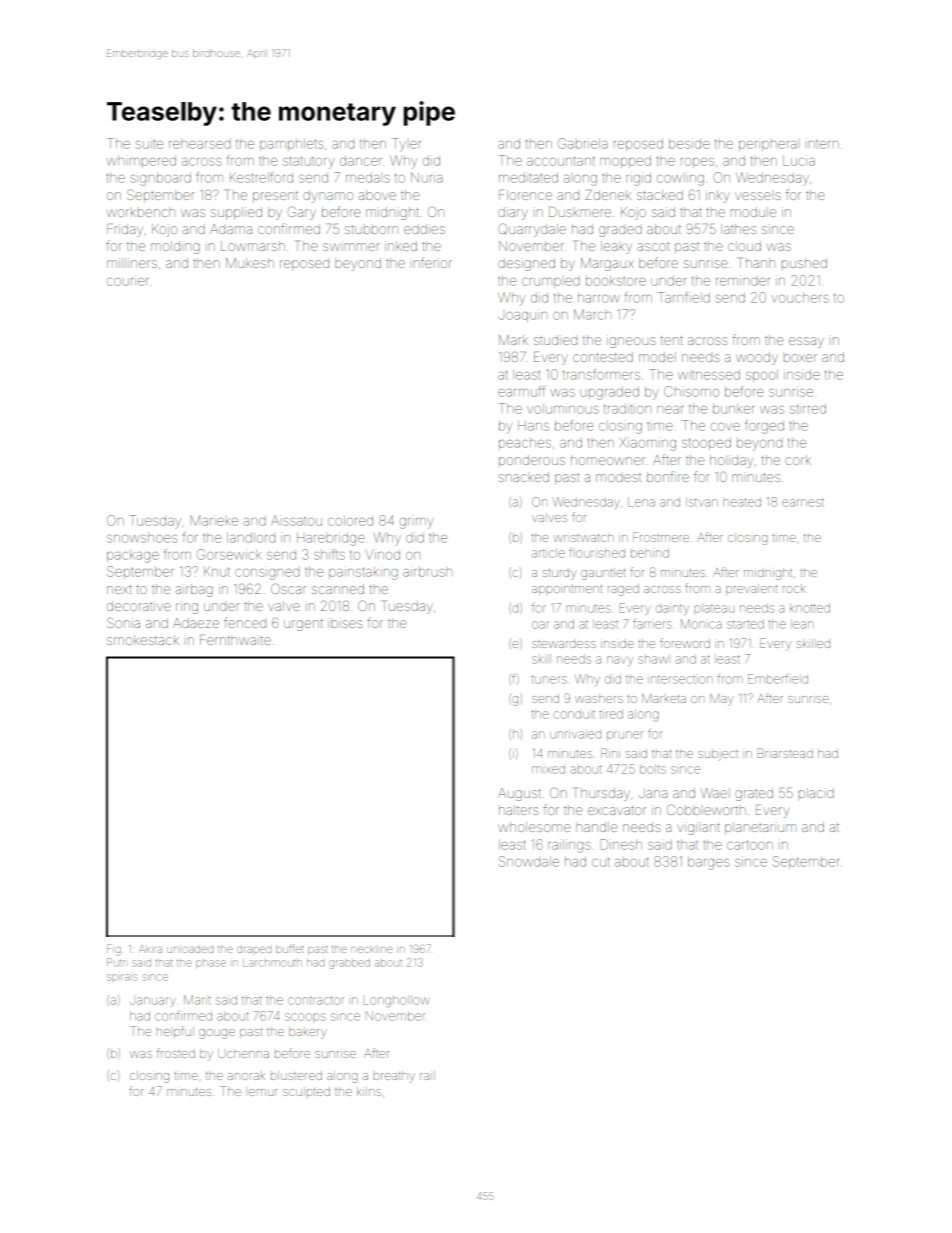  Describe the element at coordinates (153, 1002) in the image. I see `January` at that location.
